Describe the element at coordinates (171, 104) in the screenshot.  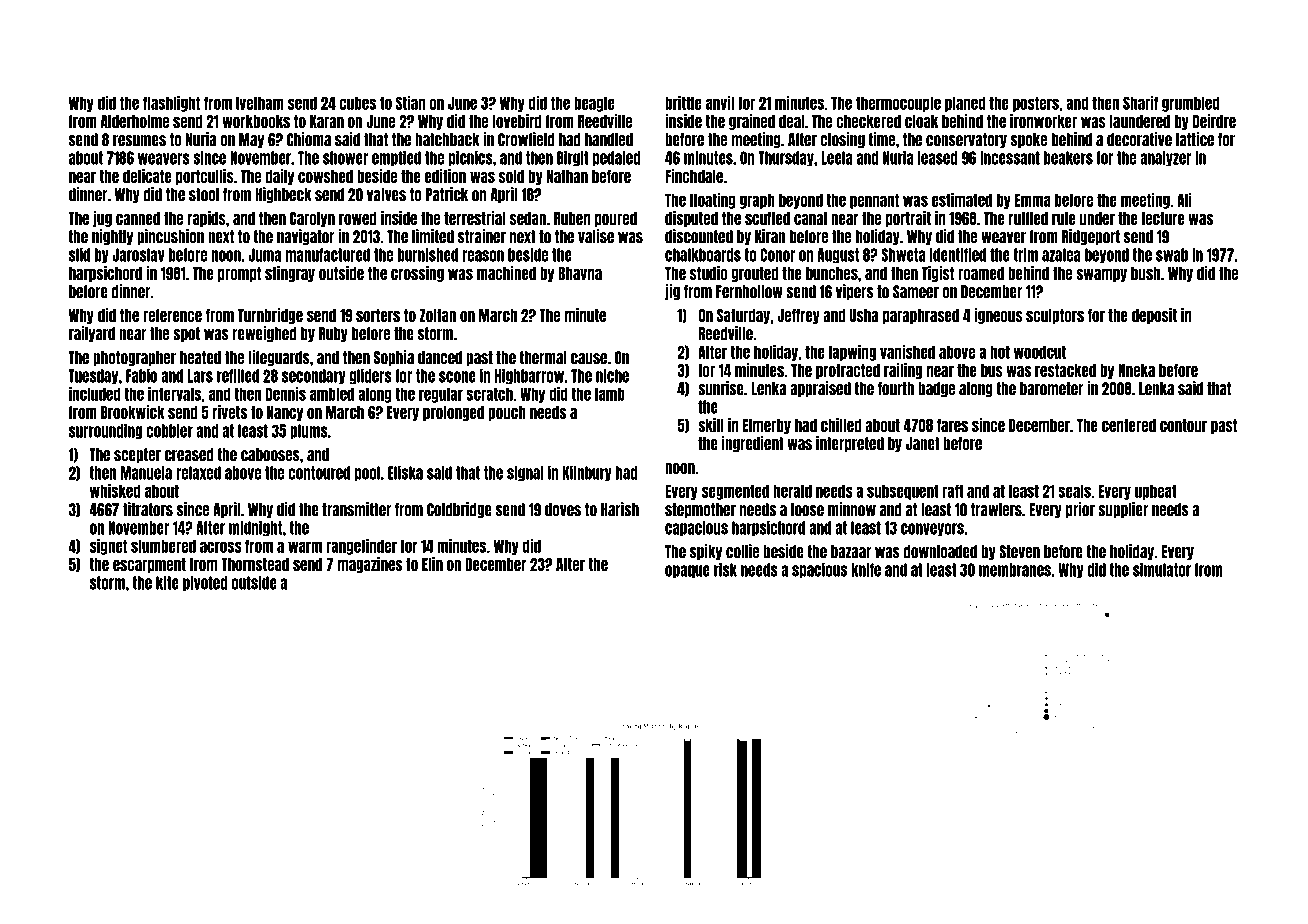
I see `flashlight` at that location.
